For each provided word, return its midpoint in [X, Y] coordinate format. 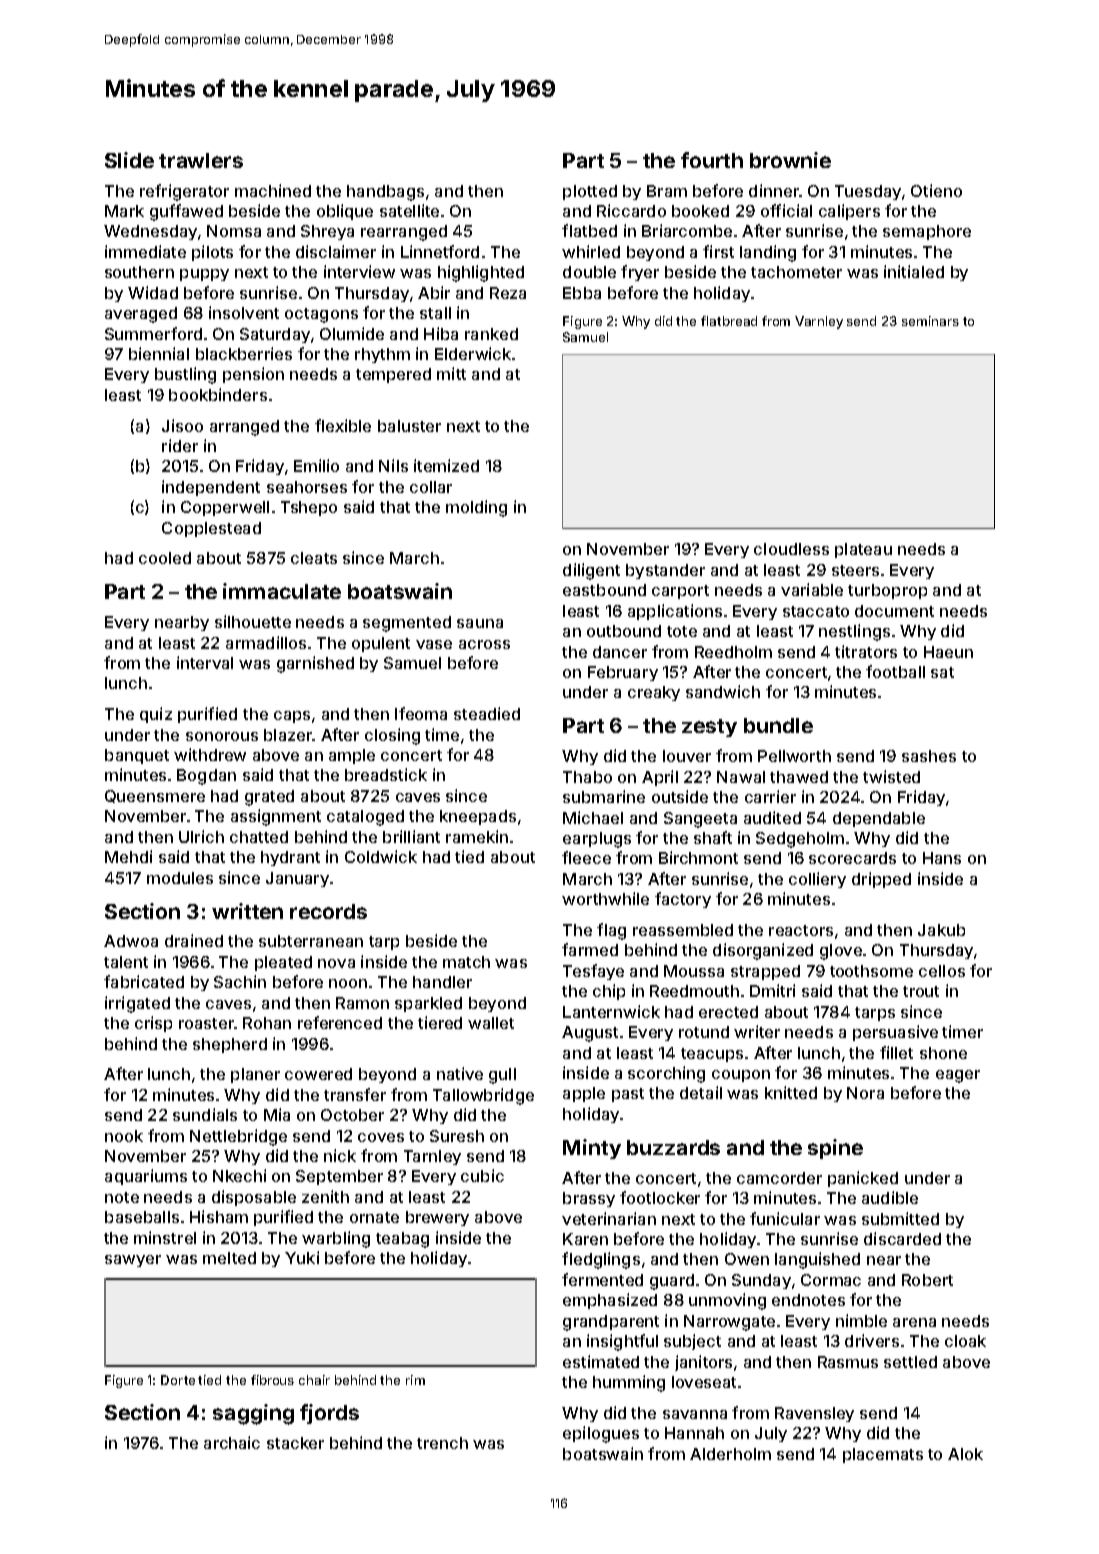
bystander [665, 571]
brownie [790, 160]
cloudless [791, 549]
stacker [295, 1443]
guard [672, 1282]
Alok [965, 1454]
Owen [747, 1259]
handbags [385, 193]
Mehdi [128, 856]
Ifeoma [421, 713]
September [339, 1177]
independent [211, 488]
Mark [124, 211]
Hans [942, 858]
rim [415, 1380]
